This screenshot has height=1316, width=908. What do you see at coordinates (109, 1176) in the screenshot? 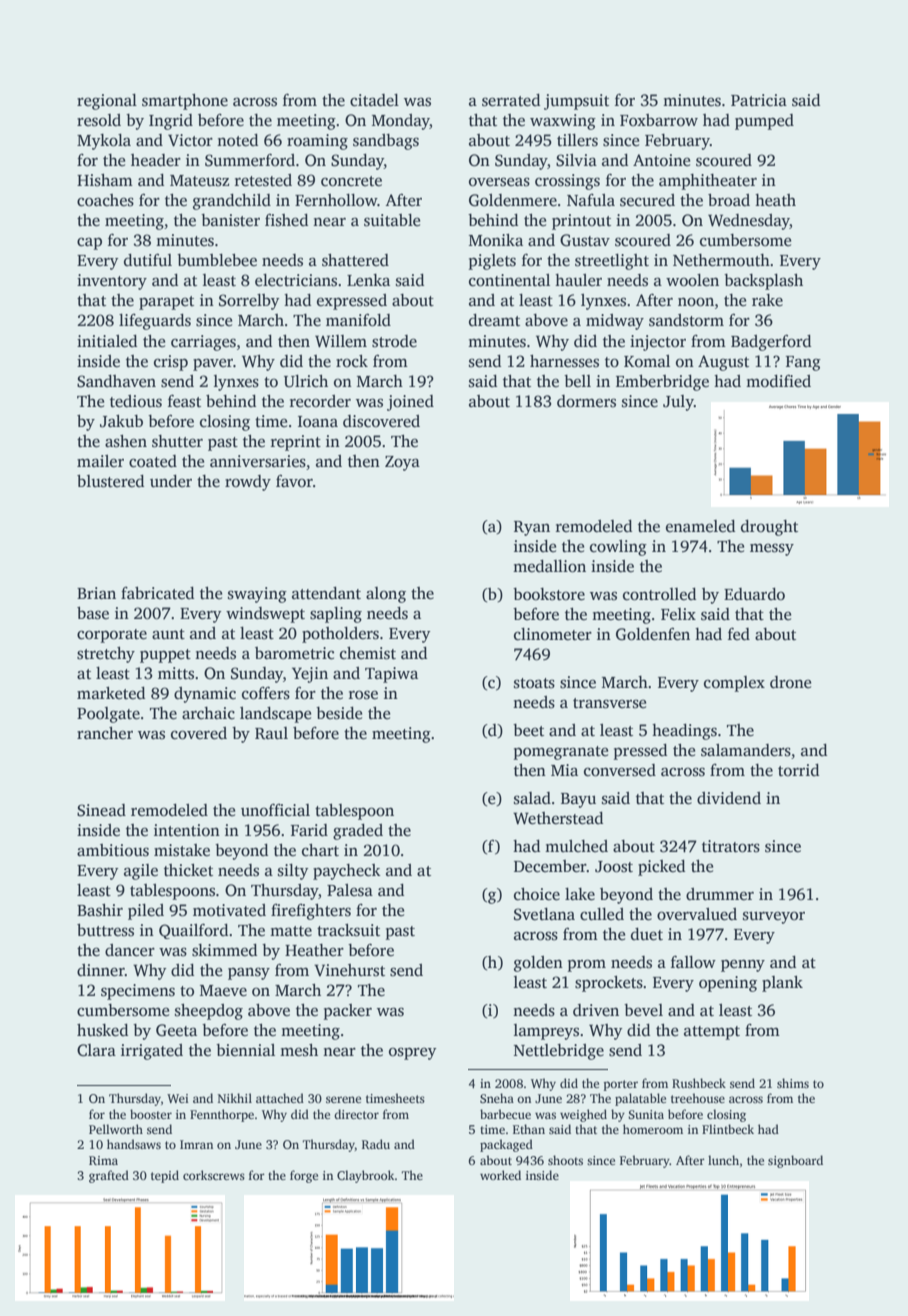
I see `grafted` at bounding box center [109, 1176].
